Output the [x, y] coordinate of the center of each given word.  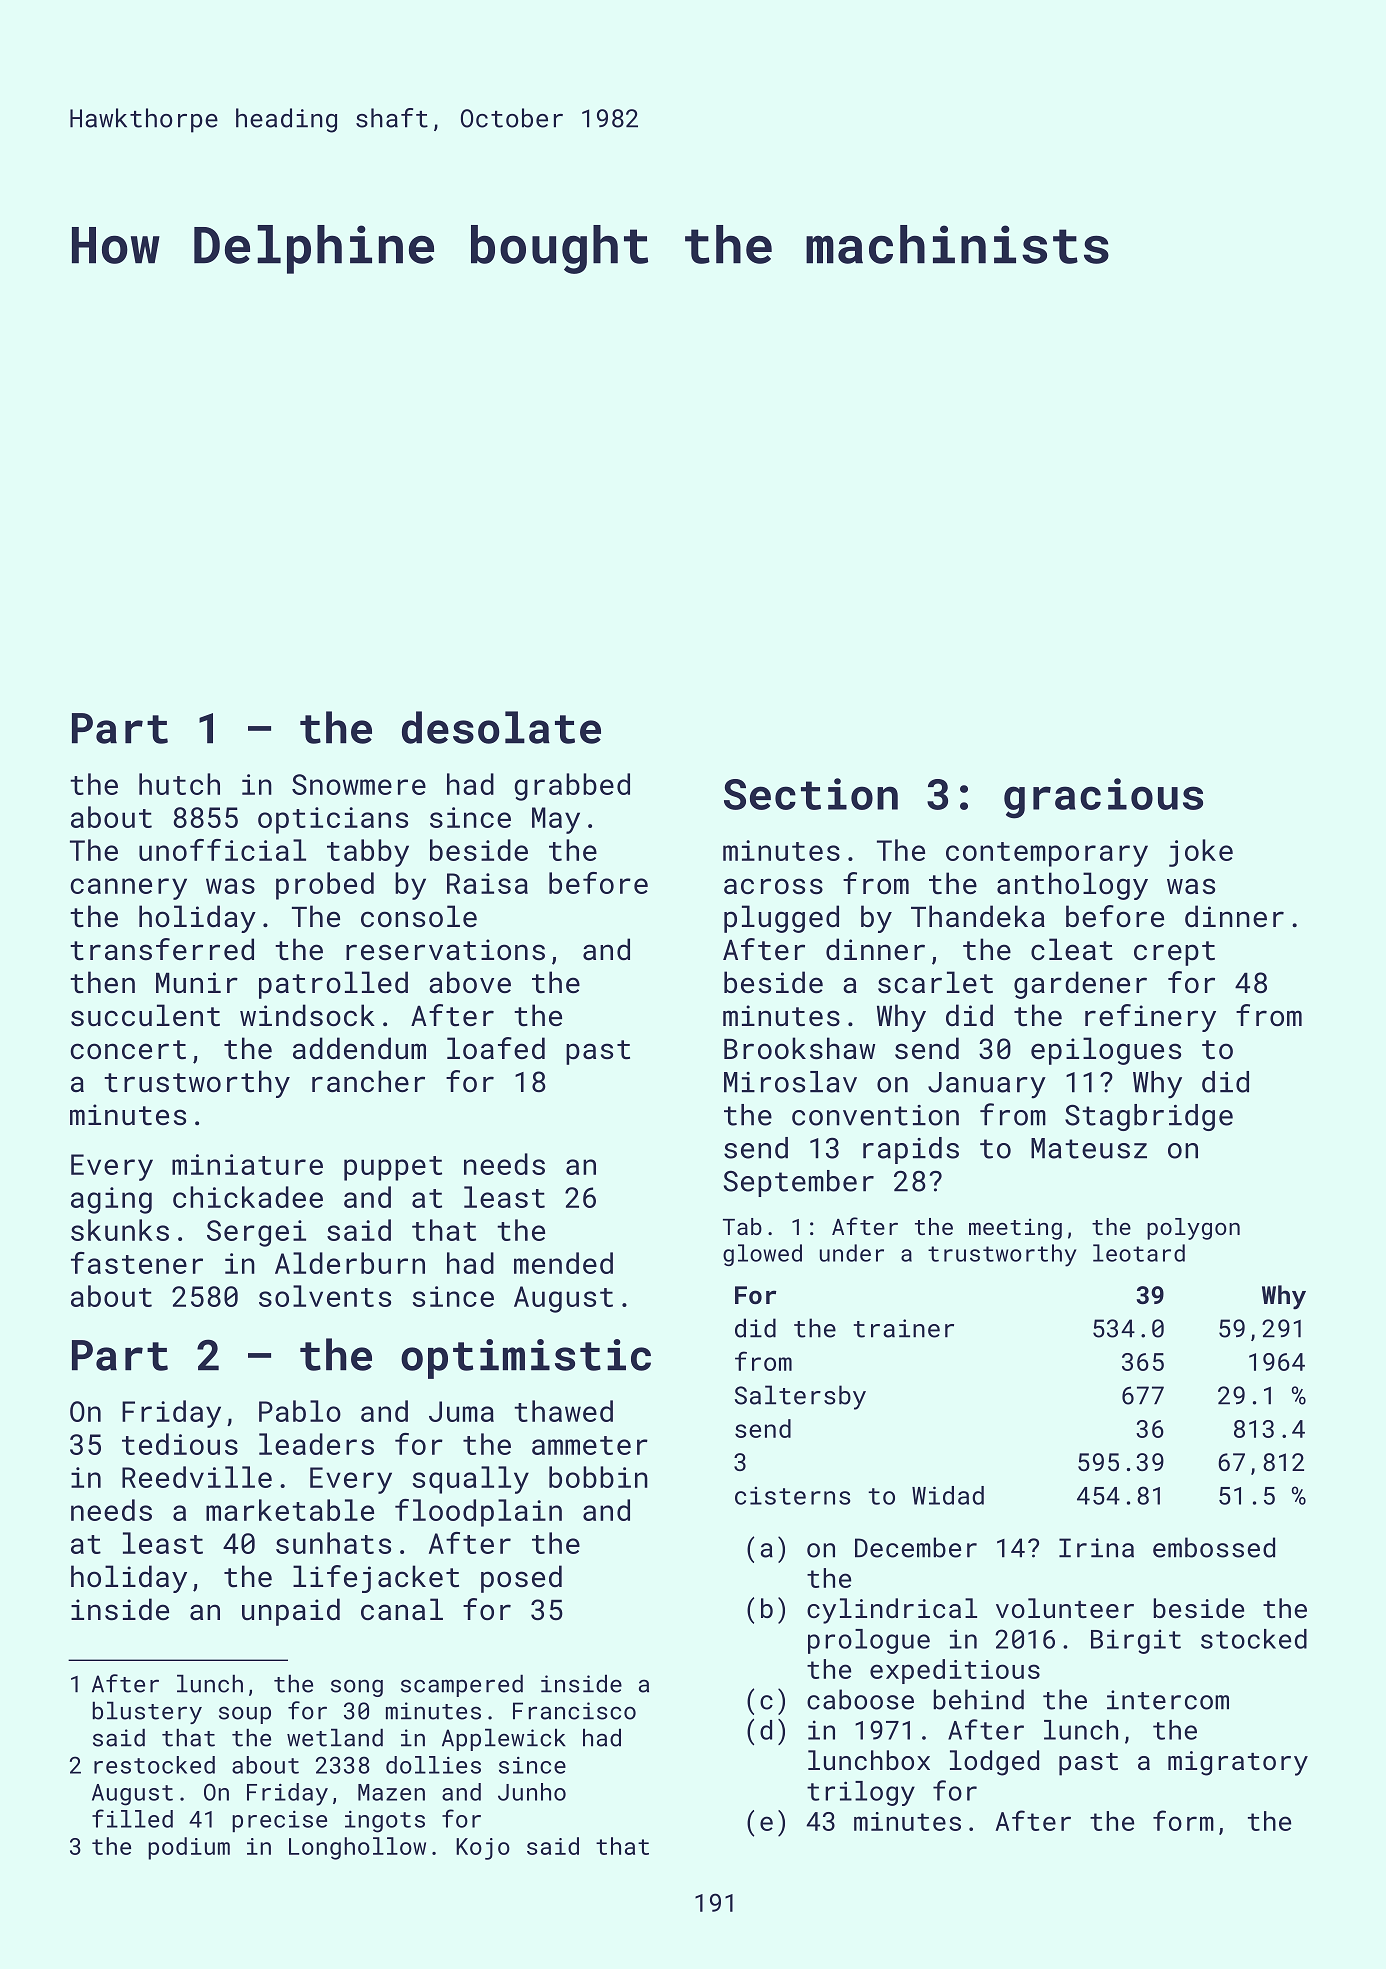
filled [132, 1818]
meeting [1015, 1229]
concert [128, 1050]
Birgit [1136, 1641]
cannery [128, 889]
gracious [1103, 798]
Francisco [574, 1711]
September [799, 1183]
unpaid [291, 1612]
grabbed [572, 787]
